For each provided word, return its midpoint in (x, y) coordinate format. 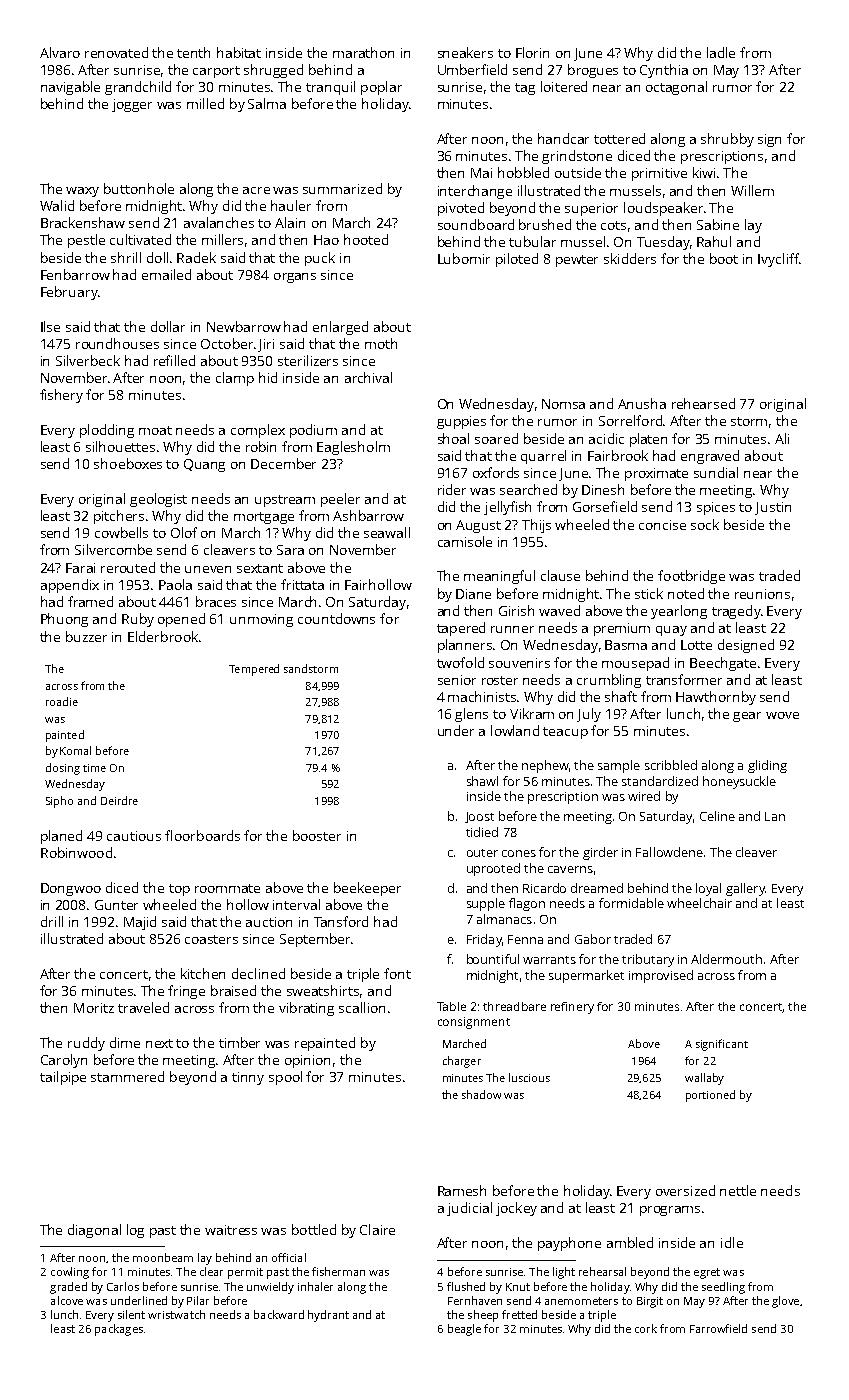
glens (471, 715)
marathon (363, 52)
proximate (656, 474)
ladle (721, 52)
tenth (193, 52)
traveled (143, 1007)
